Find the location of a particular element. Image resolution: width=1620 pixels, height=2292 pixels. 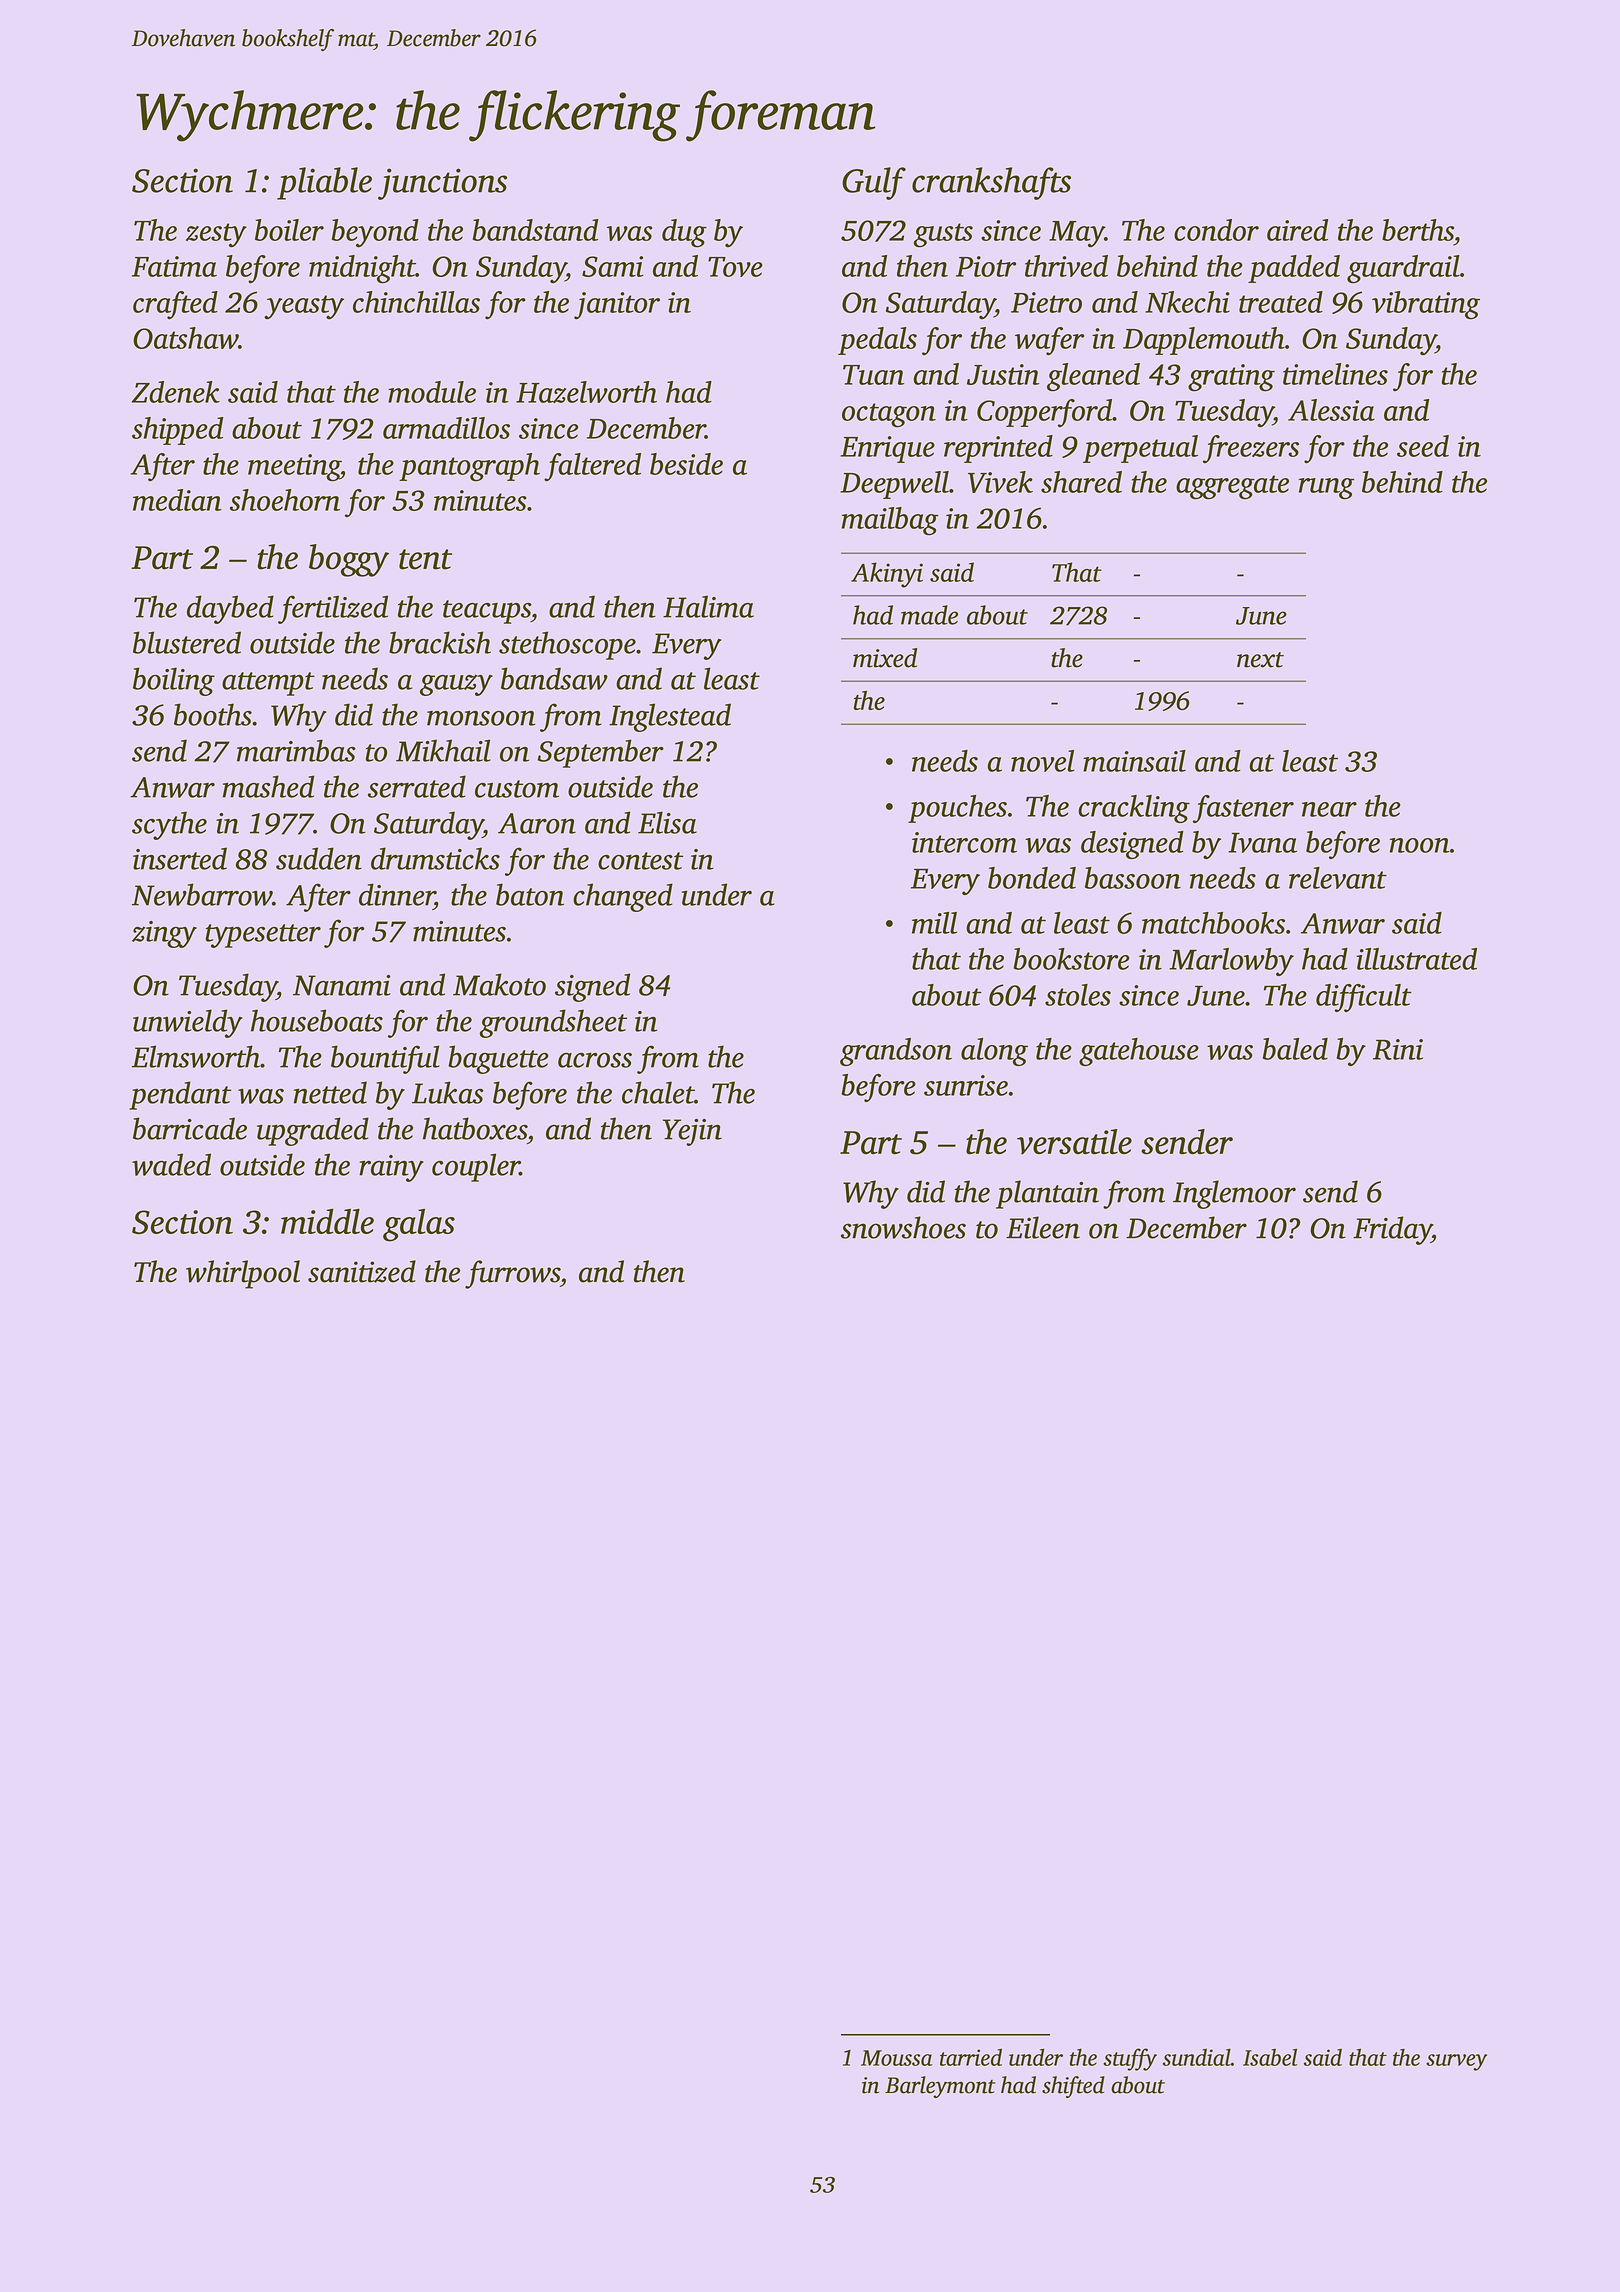

sanitized is located at coordinates (362, 1271).
